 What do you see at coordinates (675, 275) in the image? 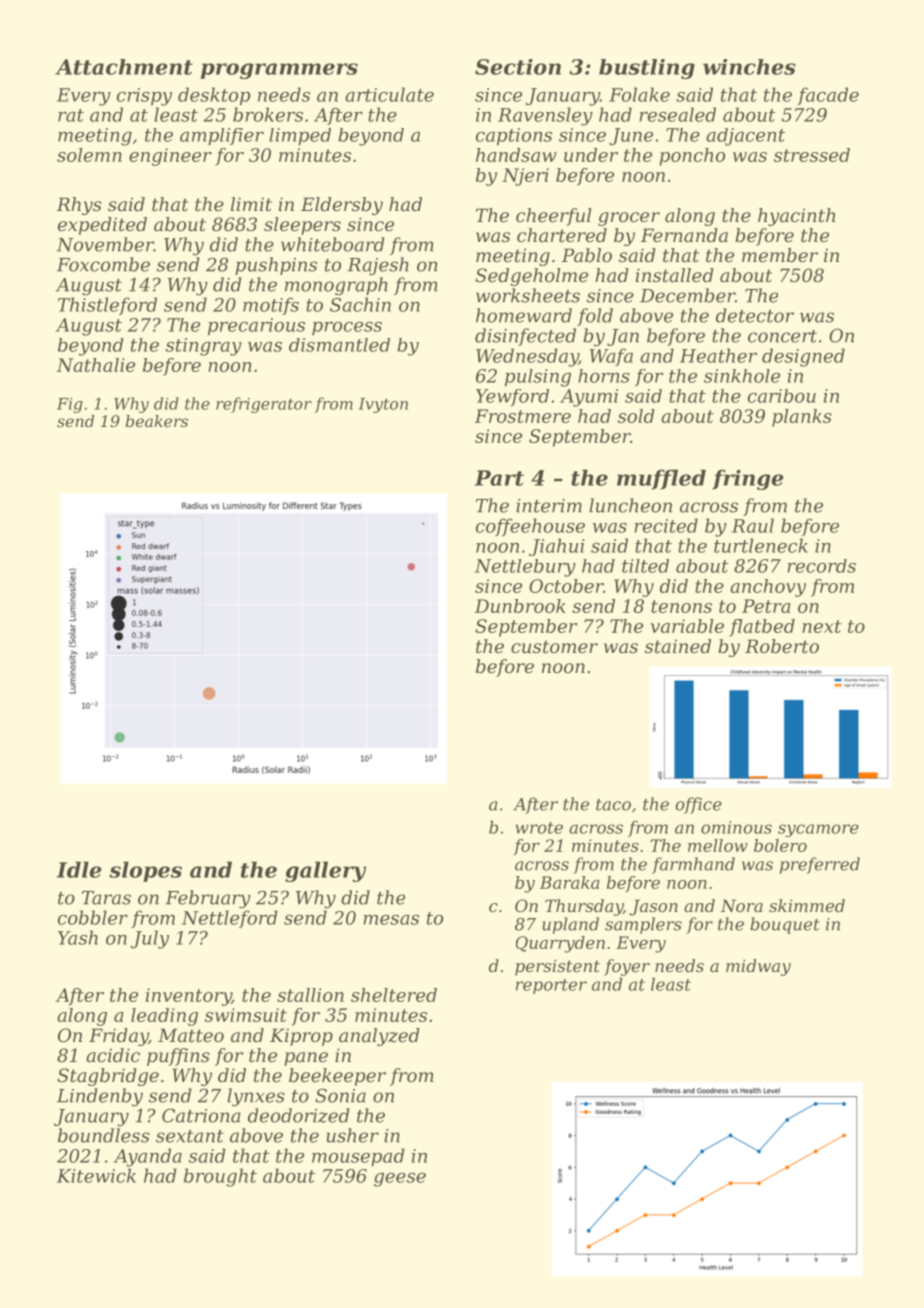
I see `installed` at bounding box center [675, 275].
